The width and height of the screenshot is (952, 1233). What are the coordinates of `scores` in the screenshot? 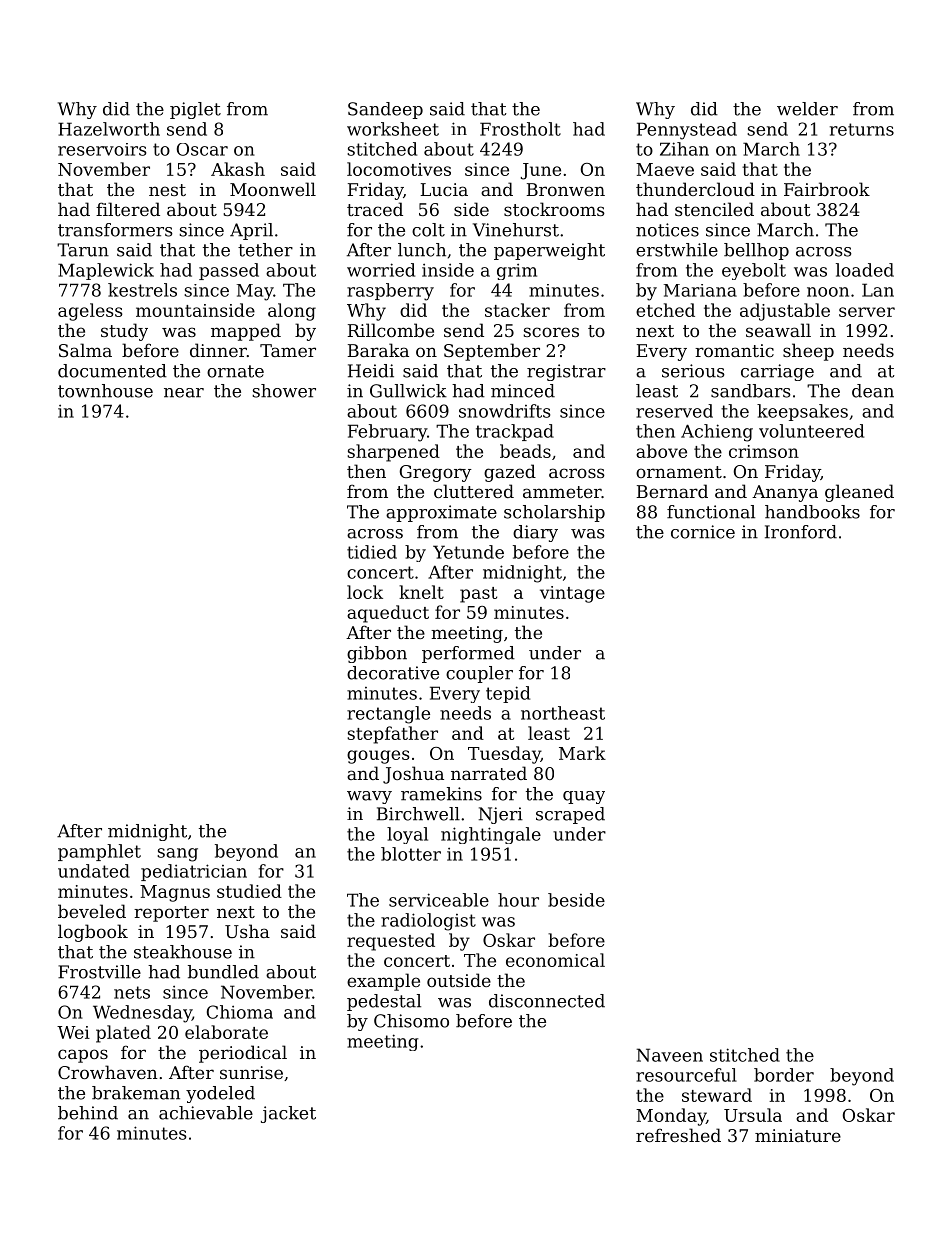 It's located at (551, 332).
